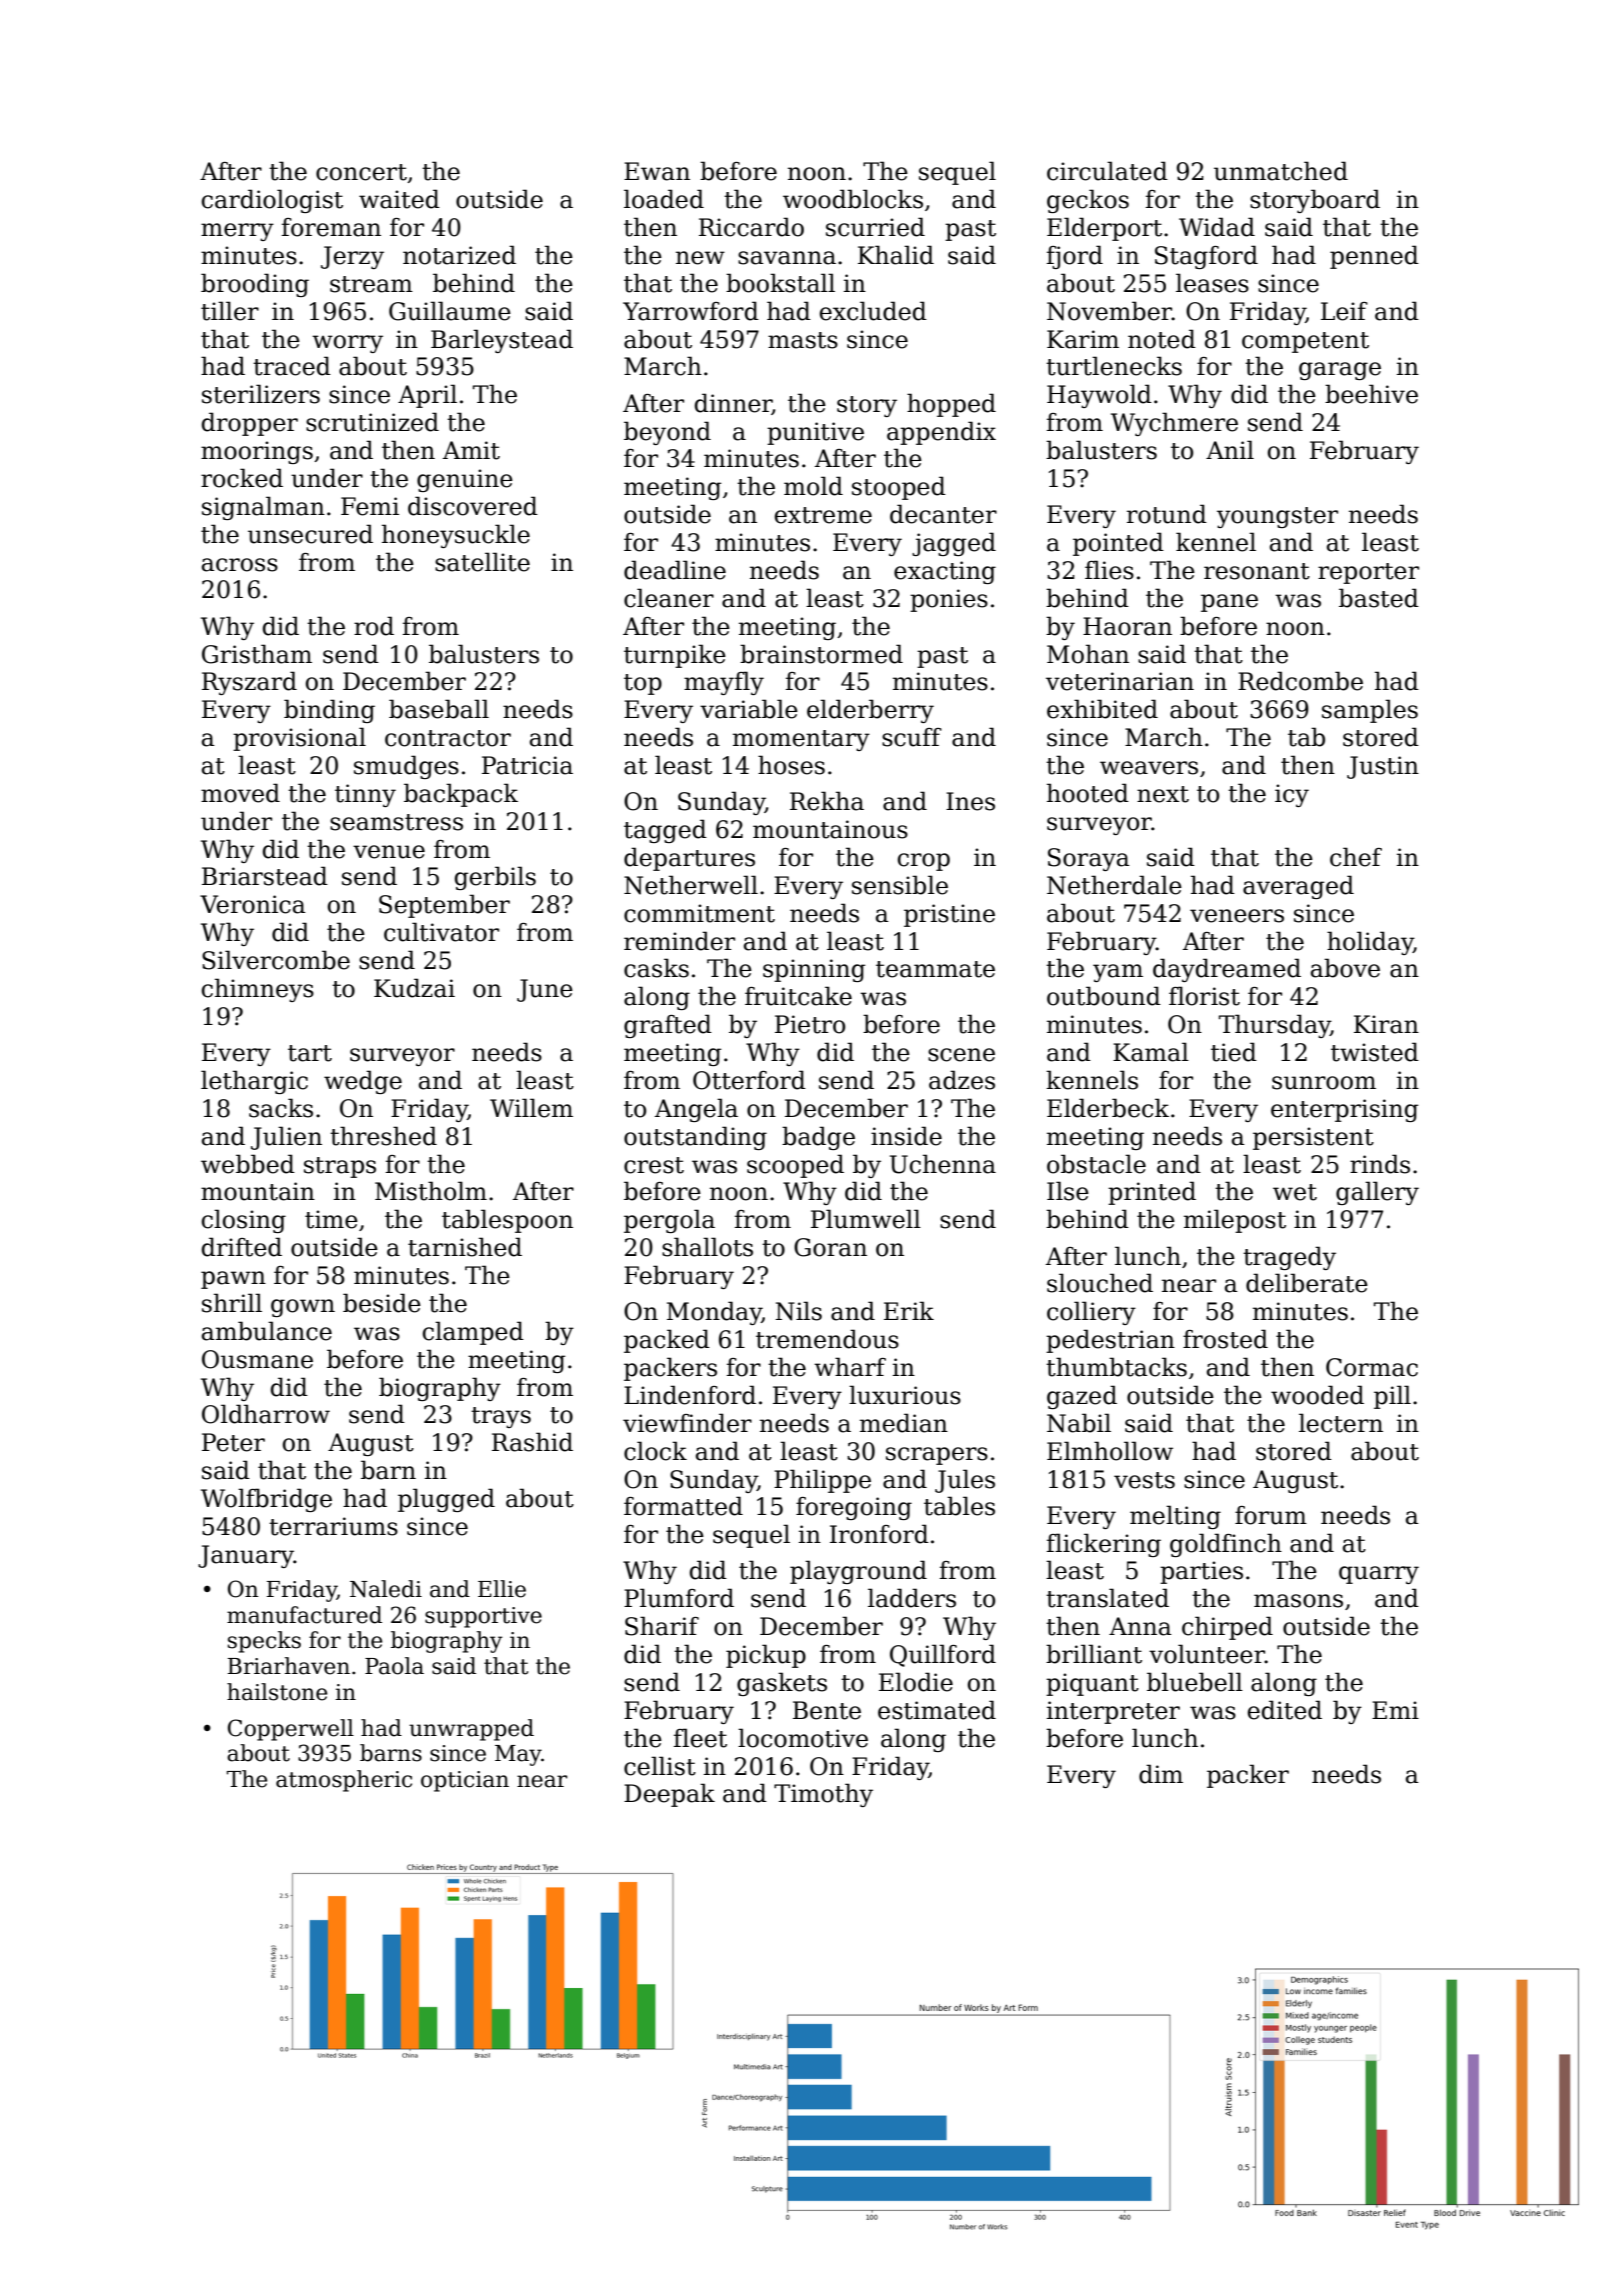  What do you see at coordinates (866, 1219) in the document?
I see `Plumwell` at bounding box center [866, 1219].
